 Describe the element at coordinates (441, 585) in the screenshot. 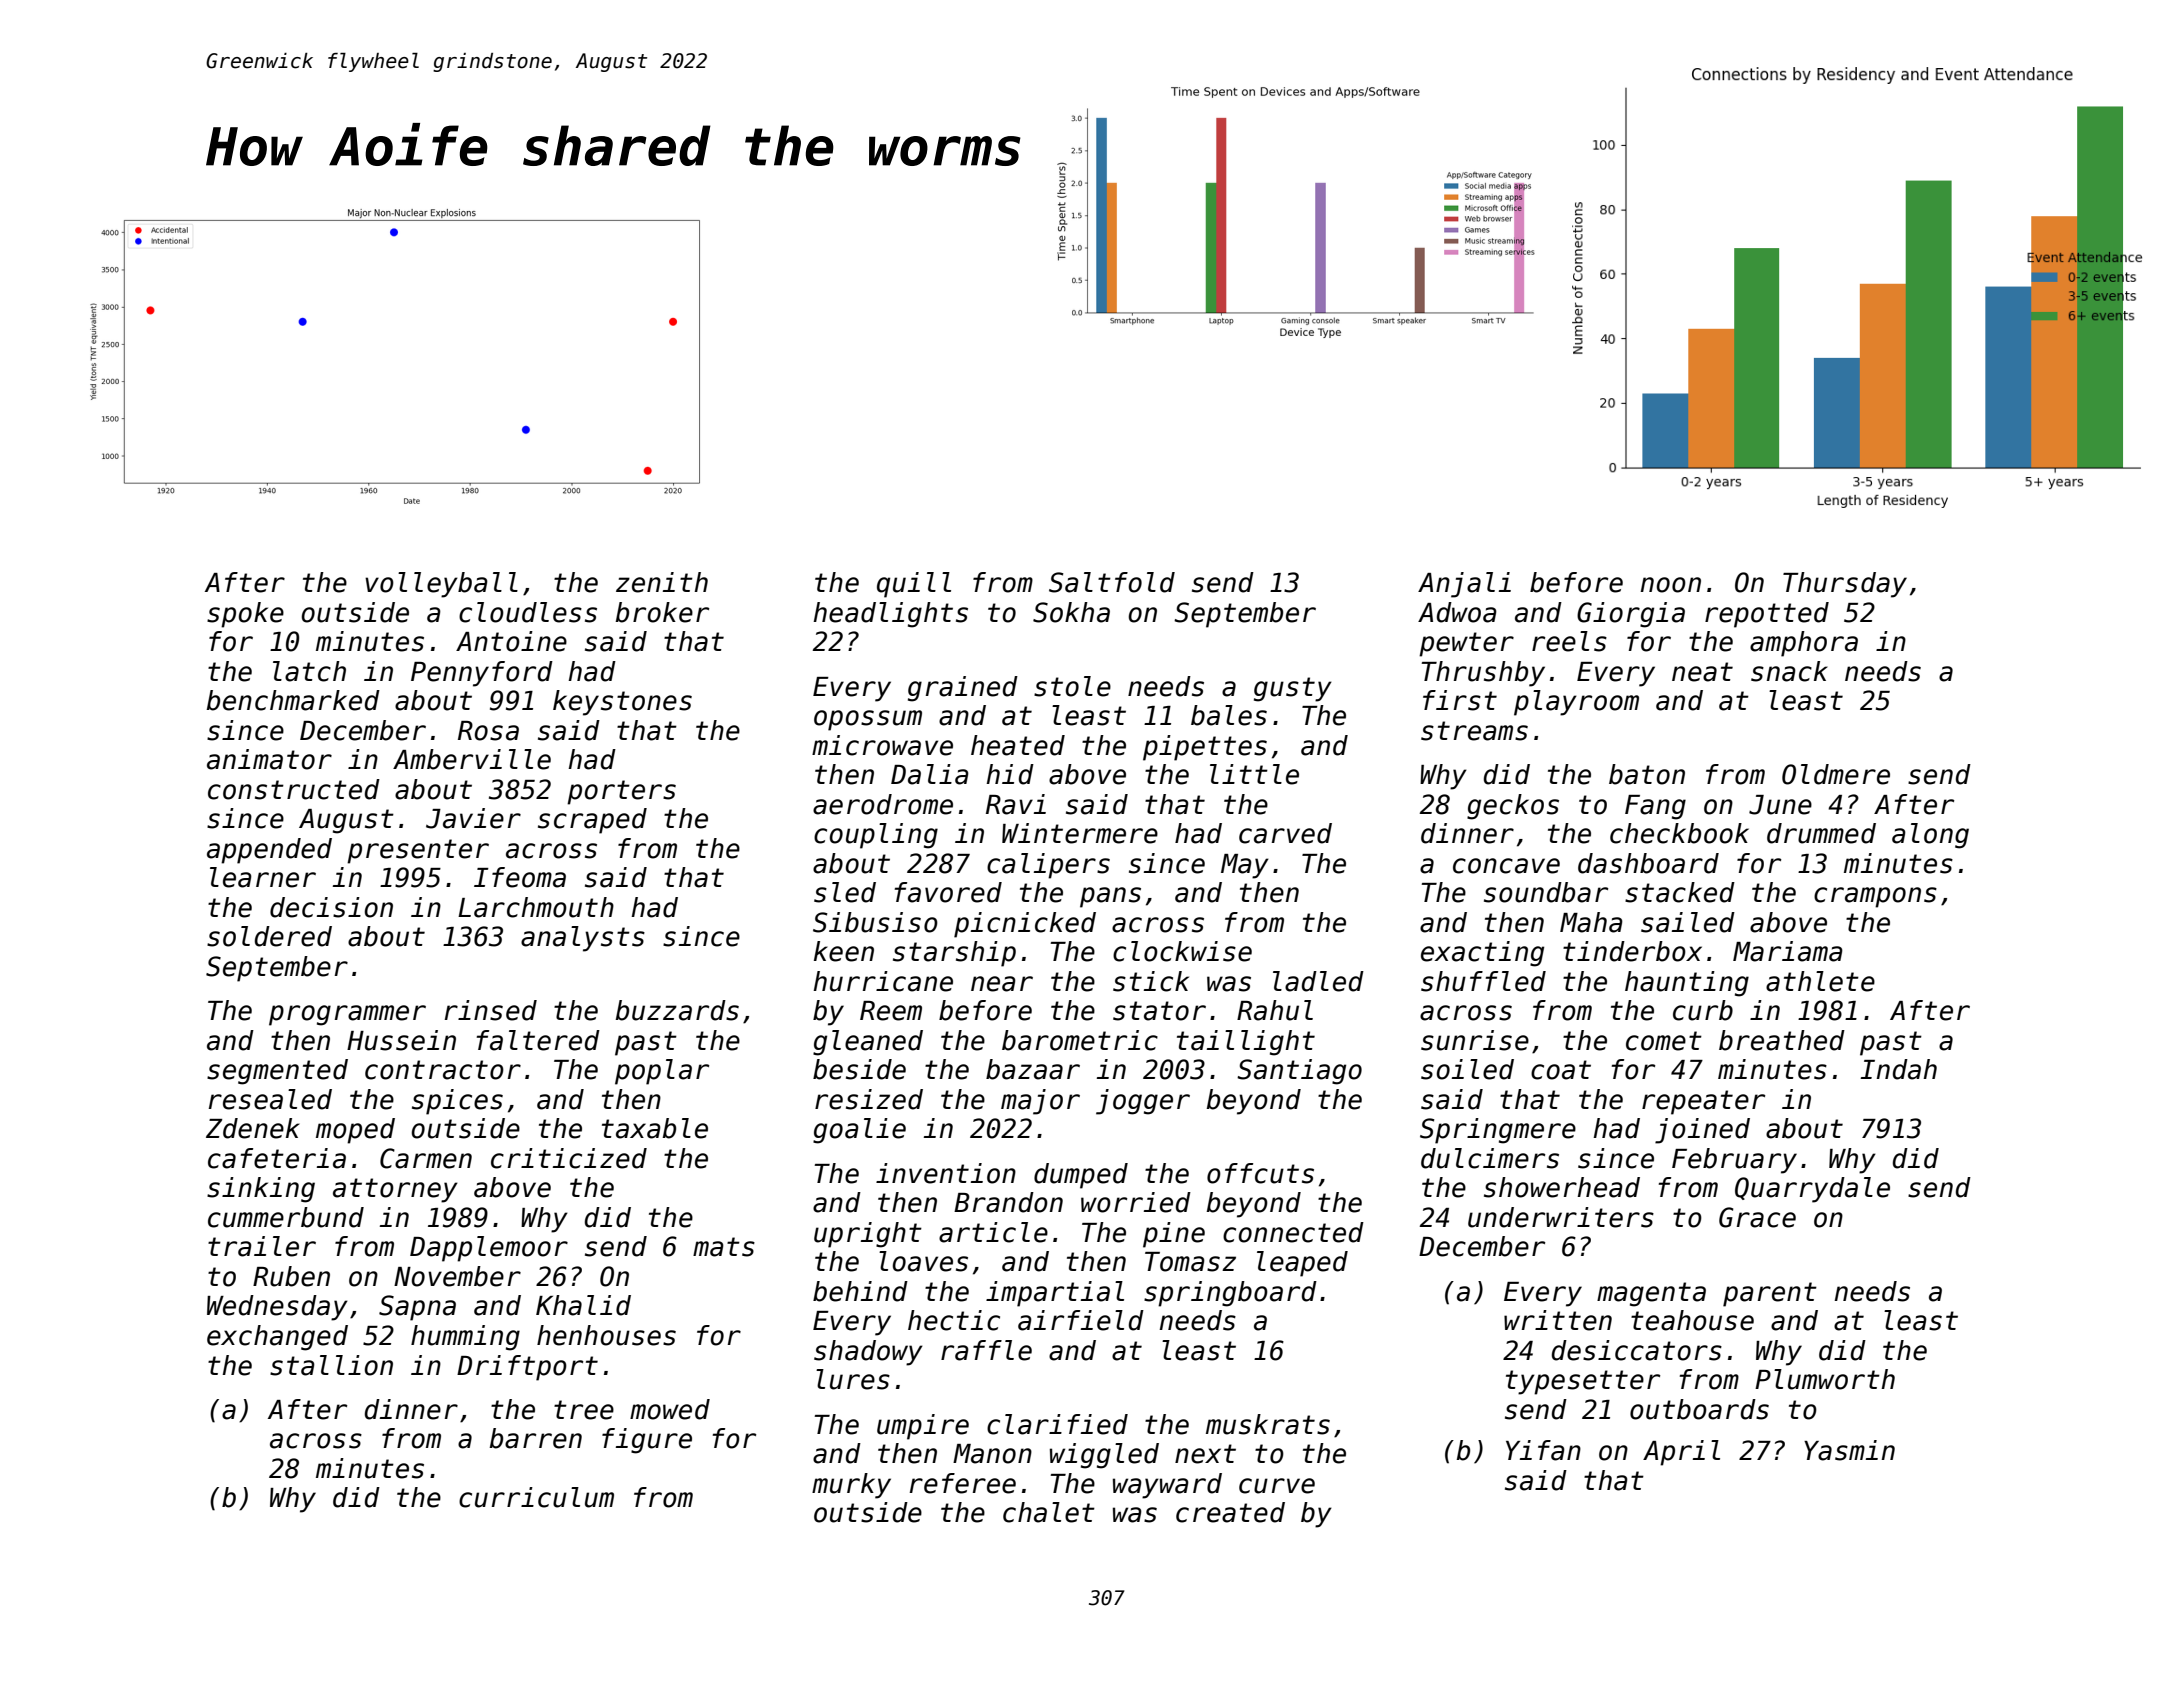

I see `volleyball` at that location.
